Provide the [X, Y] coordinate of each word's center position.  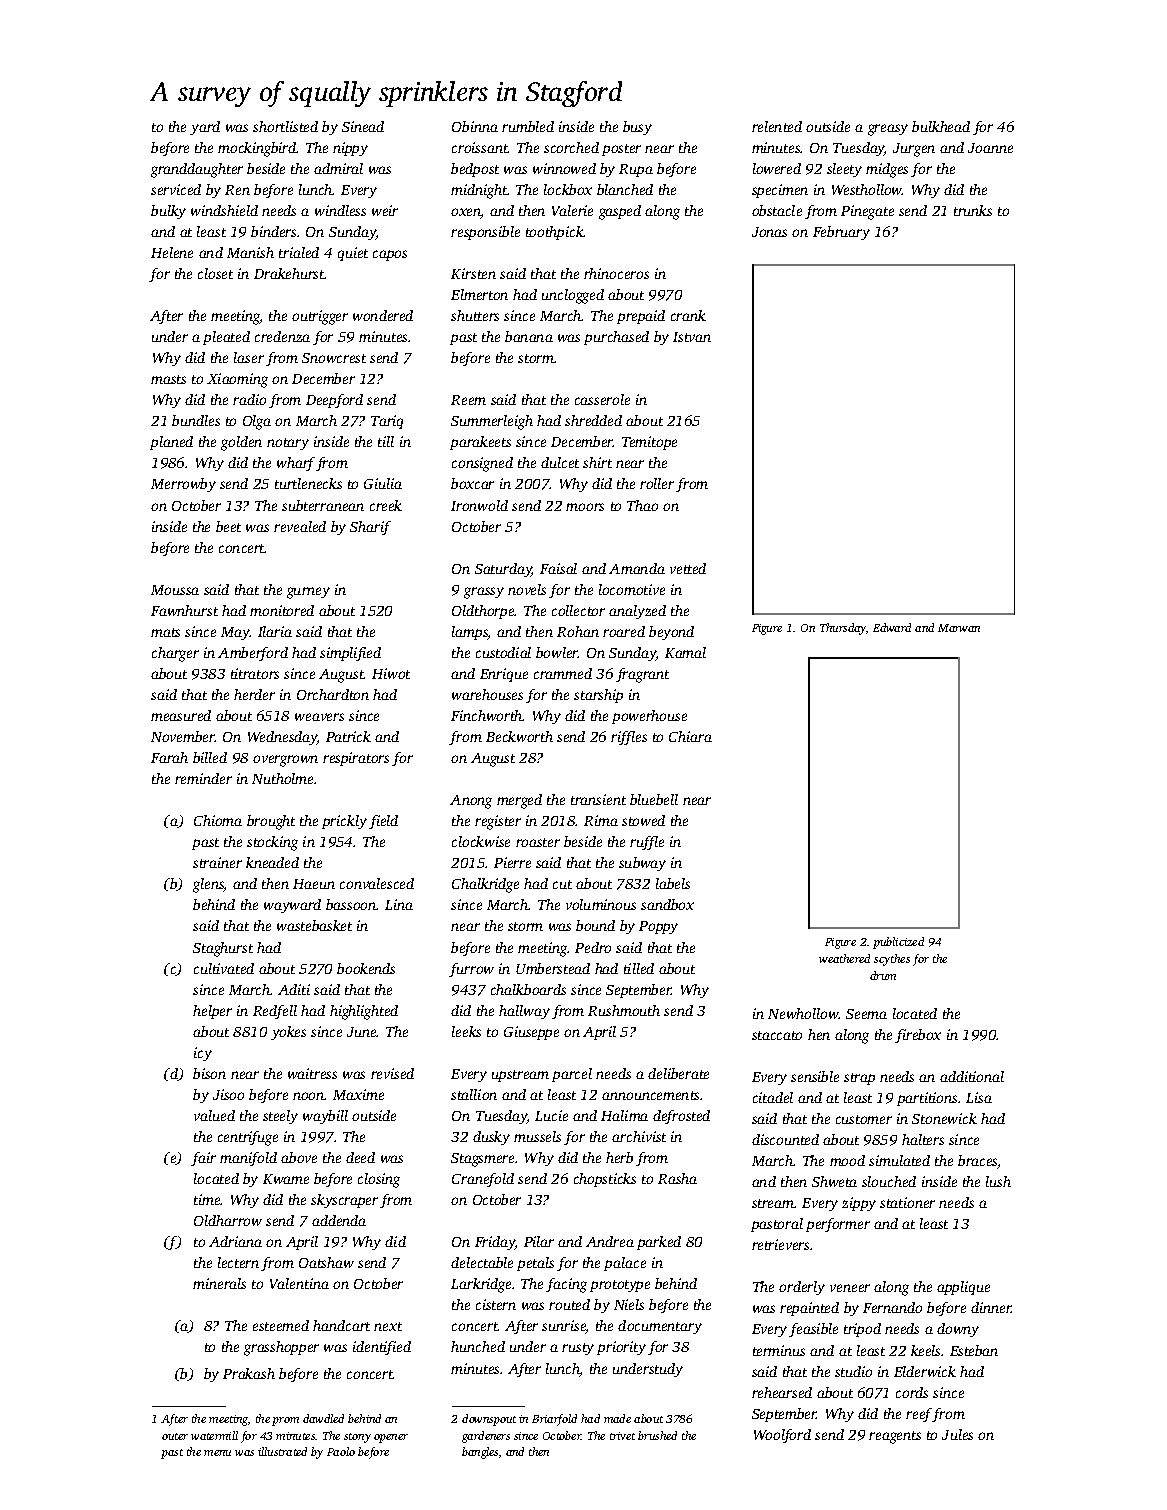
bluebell [654, 799]
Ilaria [275, 631]
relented [777, 126]
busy [637, 128]
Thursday [843, 629]
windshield [224, 210]
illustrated [282, 1451]
